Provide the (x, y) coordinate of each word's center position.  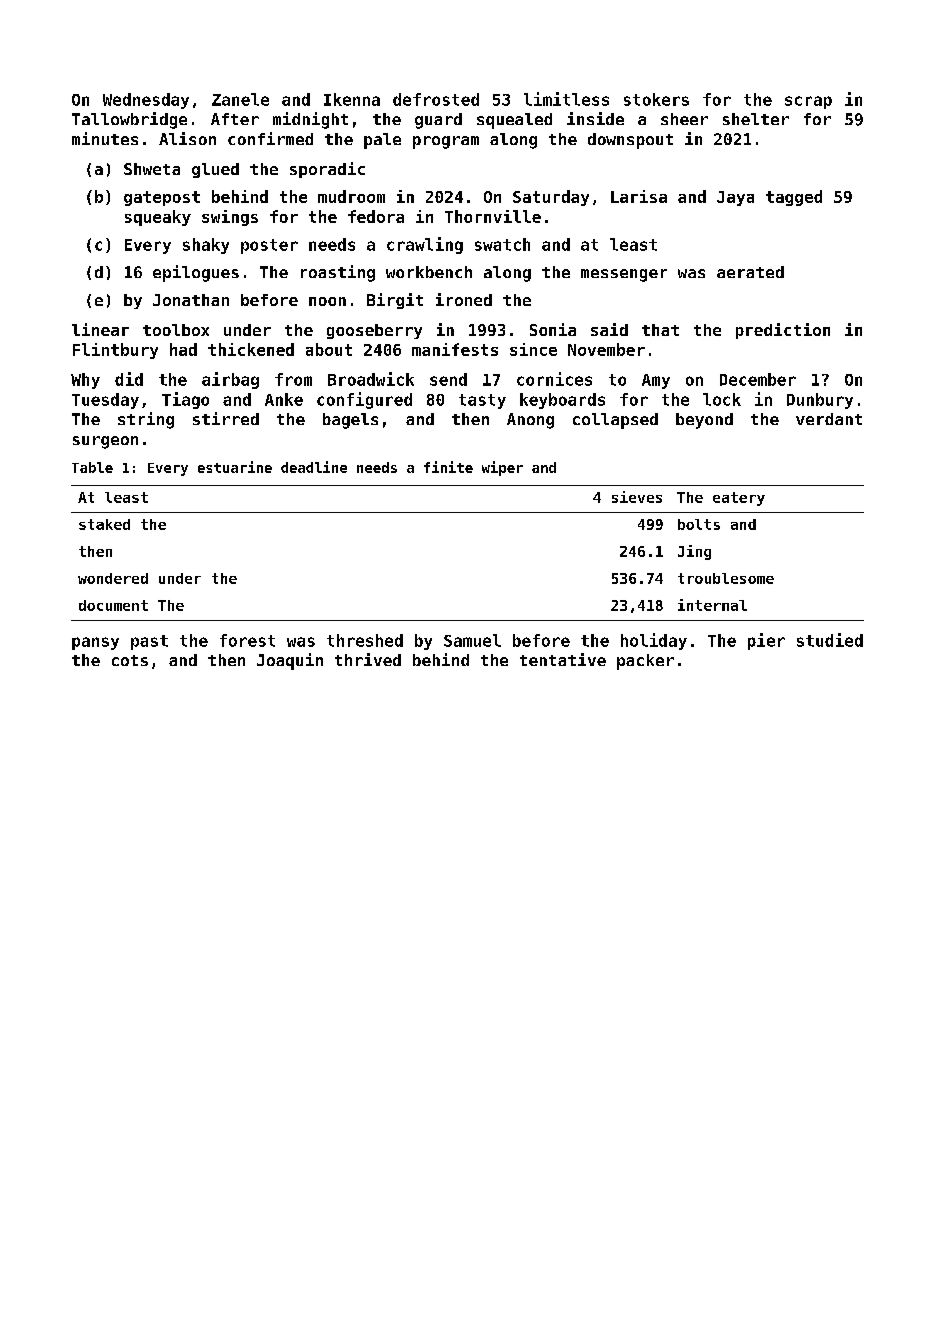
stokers (656, 99)
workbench (429, 272)
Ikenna (352, 99)
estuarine (235, 467)
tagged (794, 198)
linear (100, 329)
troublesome (726, 578)
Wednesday (146, 101)
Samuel (472, 640)
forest (247, 640)
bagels (350, 421)
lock (722, 399)
